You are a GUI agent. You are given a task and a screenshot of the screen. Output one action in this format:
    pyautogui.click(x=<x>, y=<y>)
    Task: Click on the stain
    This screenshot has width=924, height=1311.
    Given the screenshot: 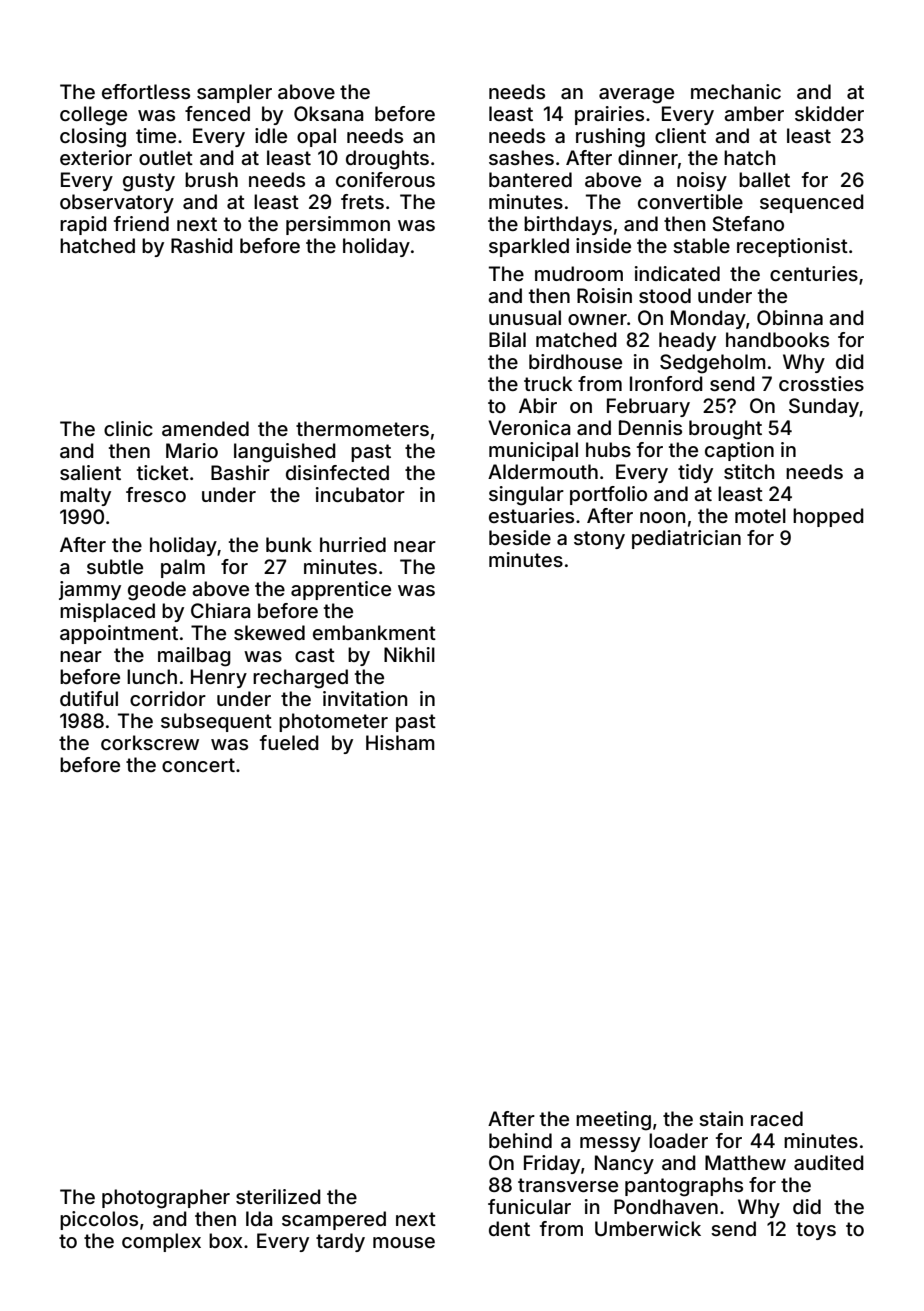 What is the action you would take?
    pyautogui.click(x=721, y=1118)
